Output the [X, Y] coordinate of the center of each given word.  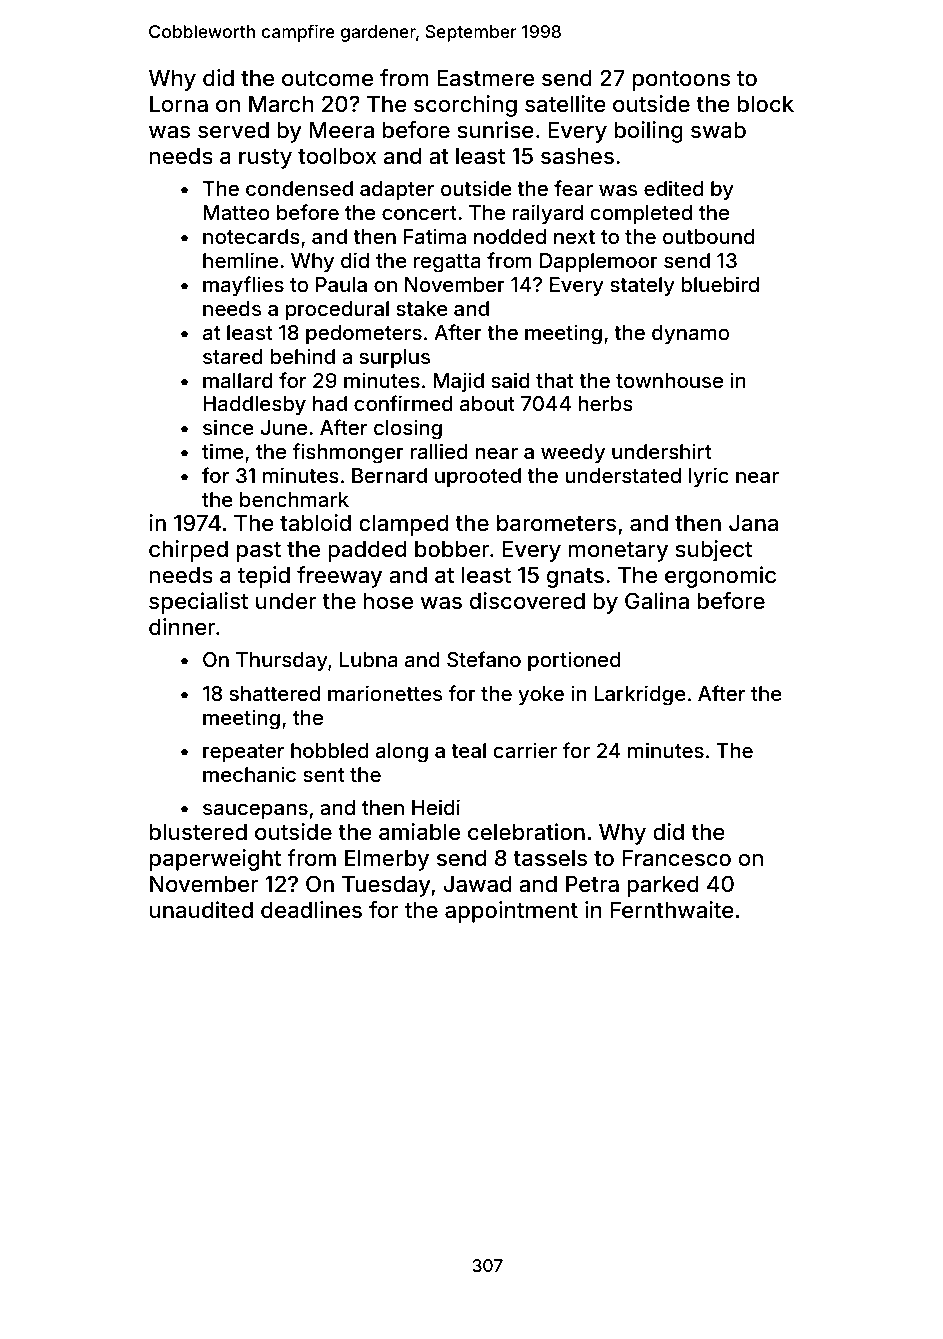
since [228, 427]
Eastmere [485, 78]
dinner [182, 626]
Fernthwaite [672, 910]
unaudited [201, 909]
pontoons [681, 81]
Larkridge [640, 695]
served [233, 130]
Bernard [389, 475]
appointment [511, 912]
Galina [657, 601]
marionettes [385, 693]
